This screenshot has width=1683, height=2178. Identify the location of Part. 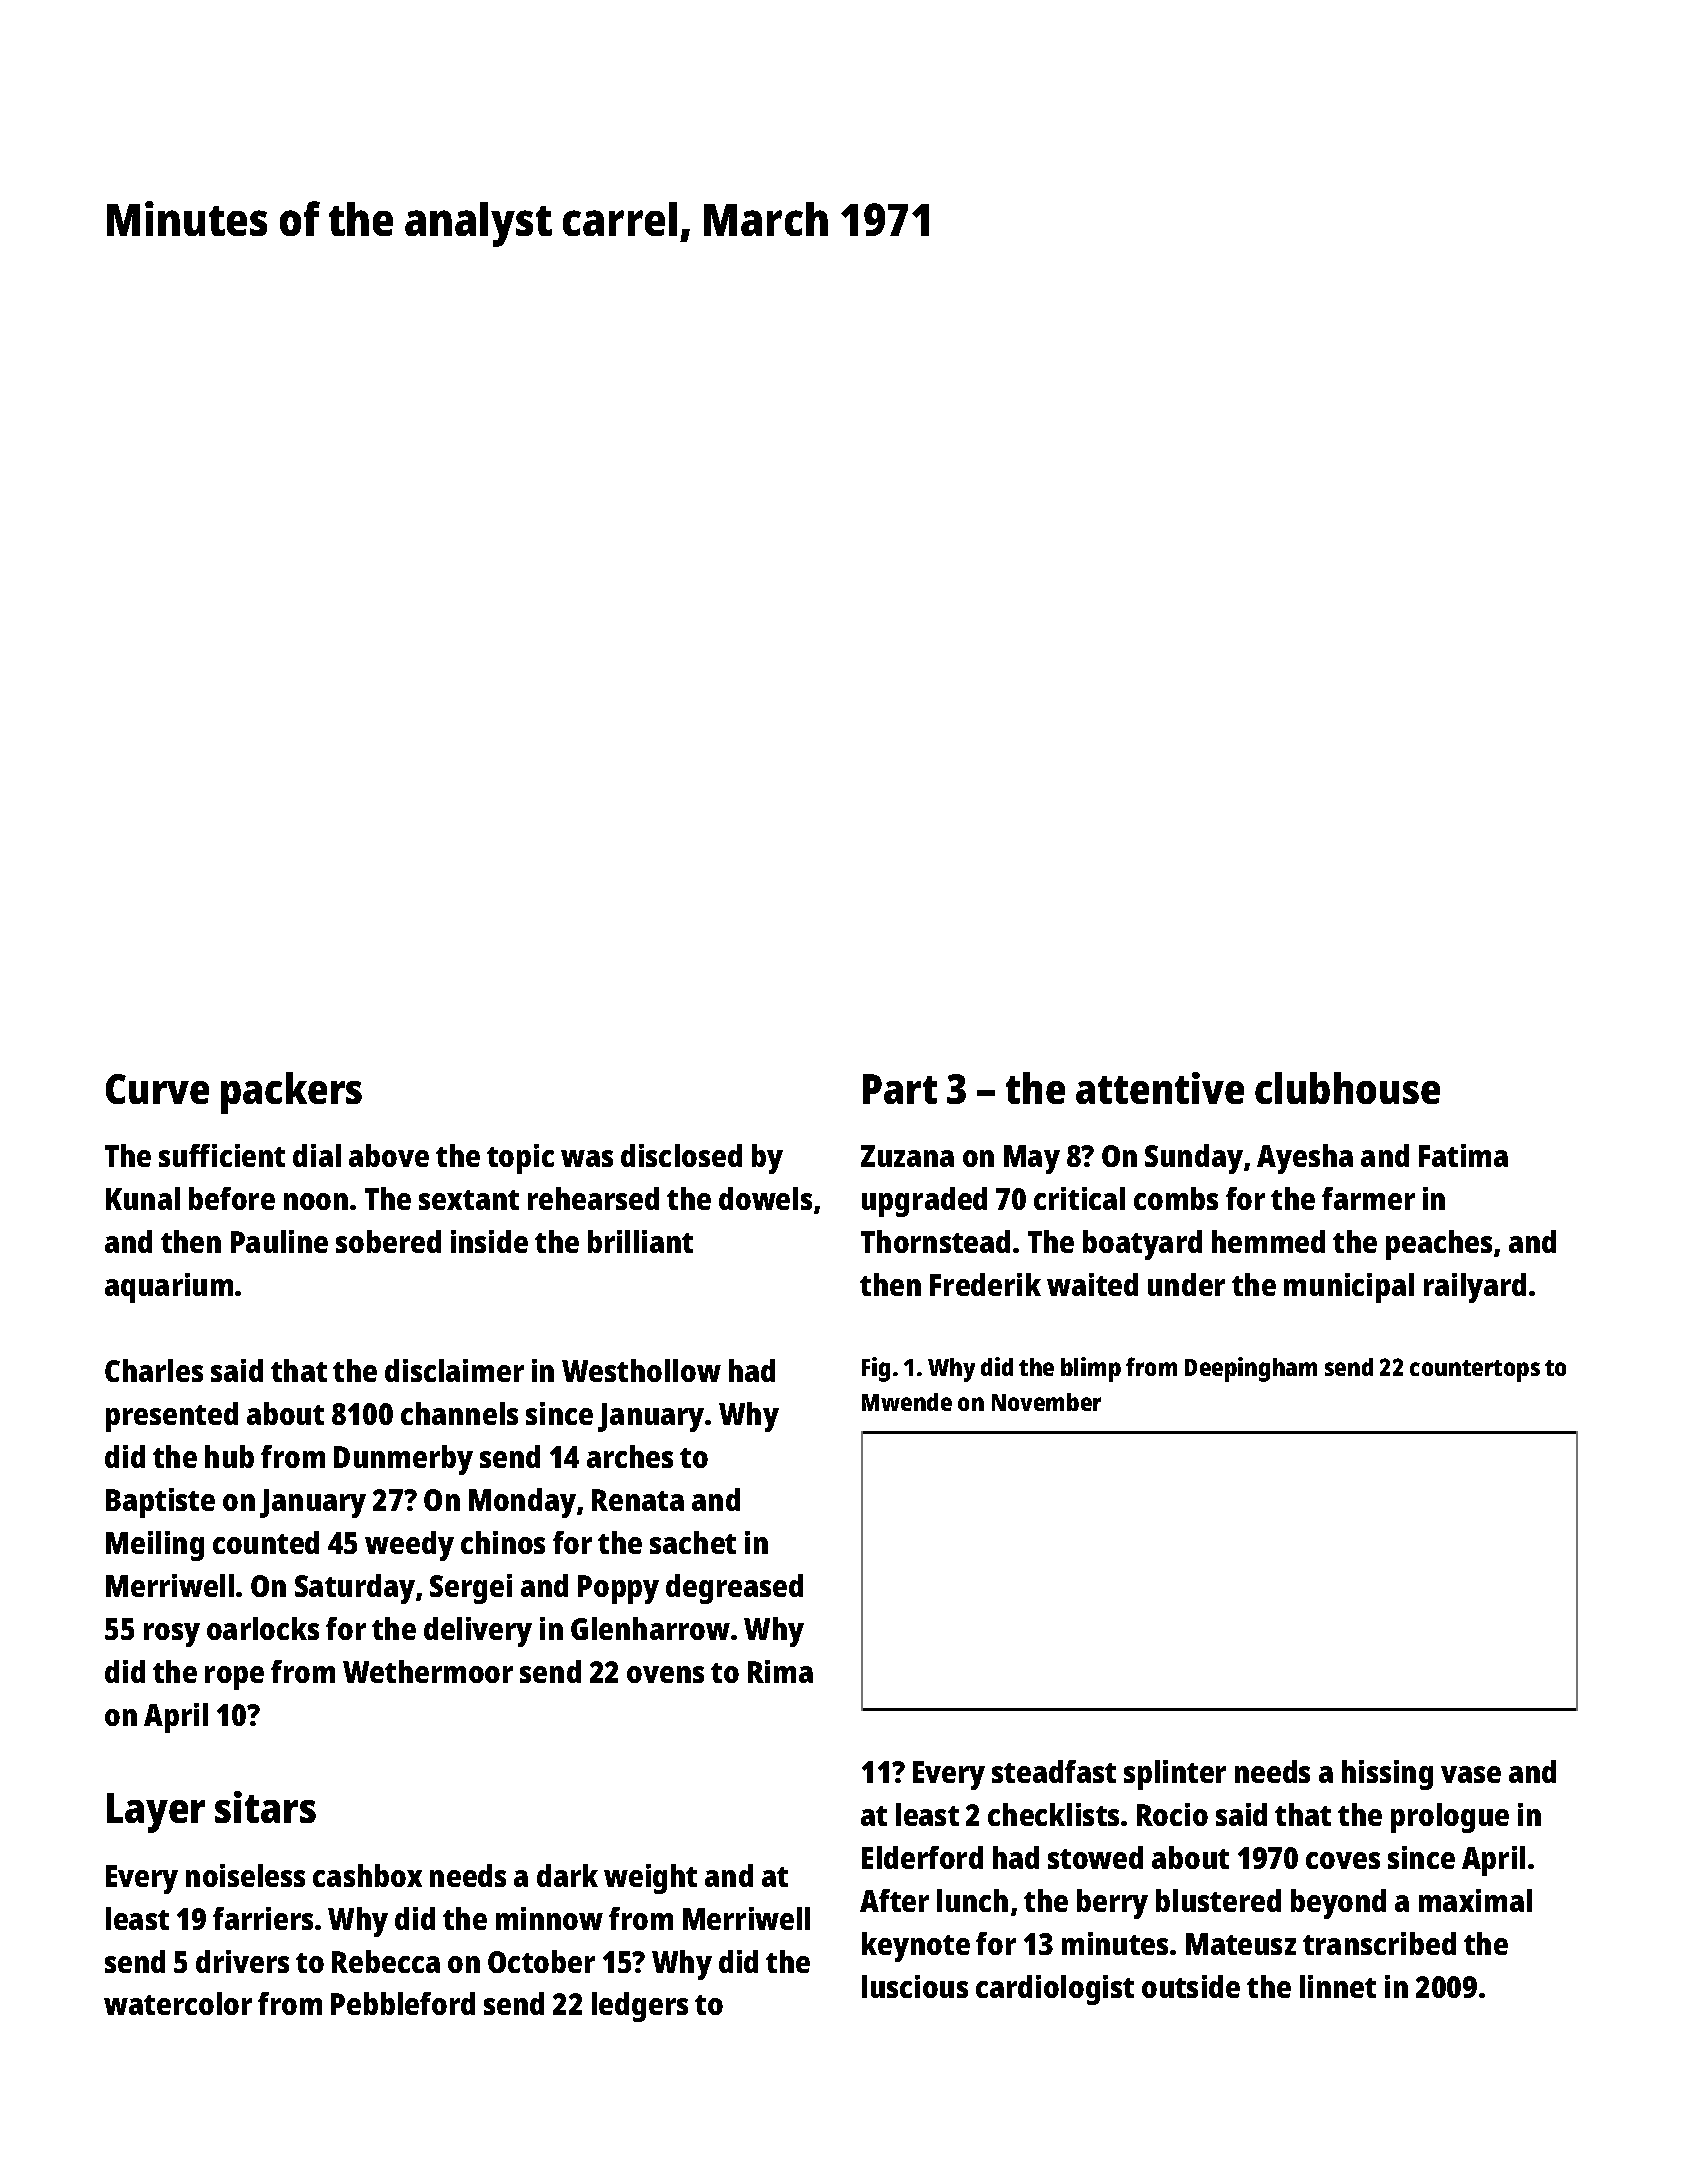
(900, 1089).
